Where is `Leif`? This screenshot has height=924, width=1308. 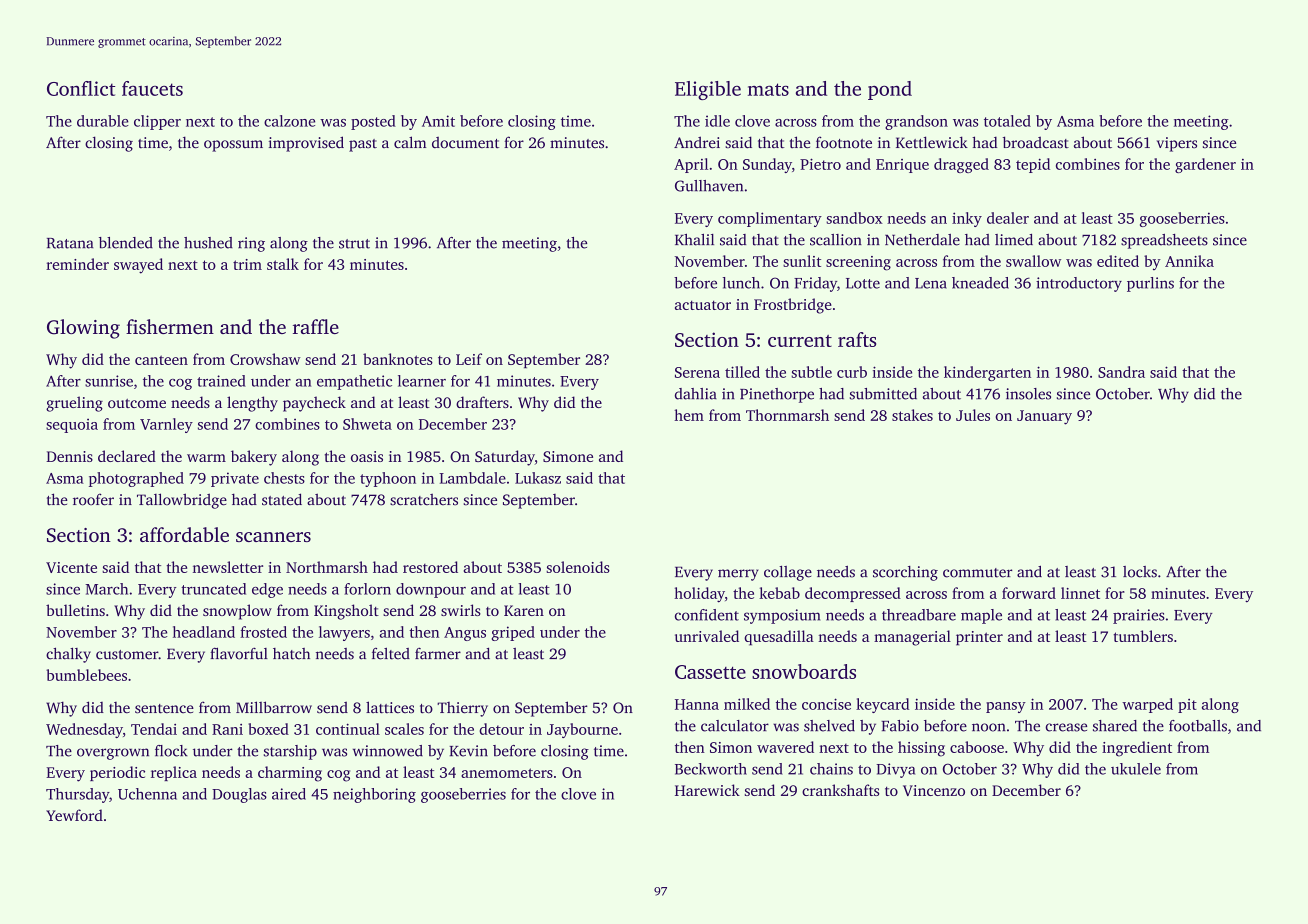
Leif is located at coordinates (469, 359).
